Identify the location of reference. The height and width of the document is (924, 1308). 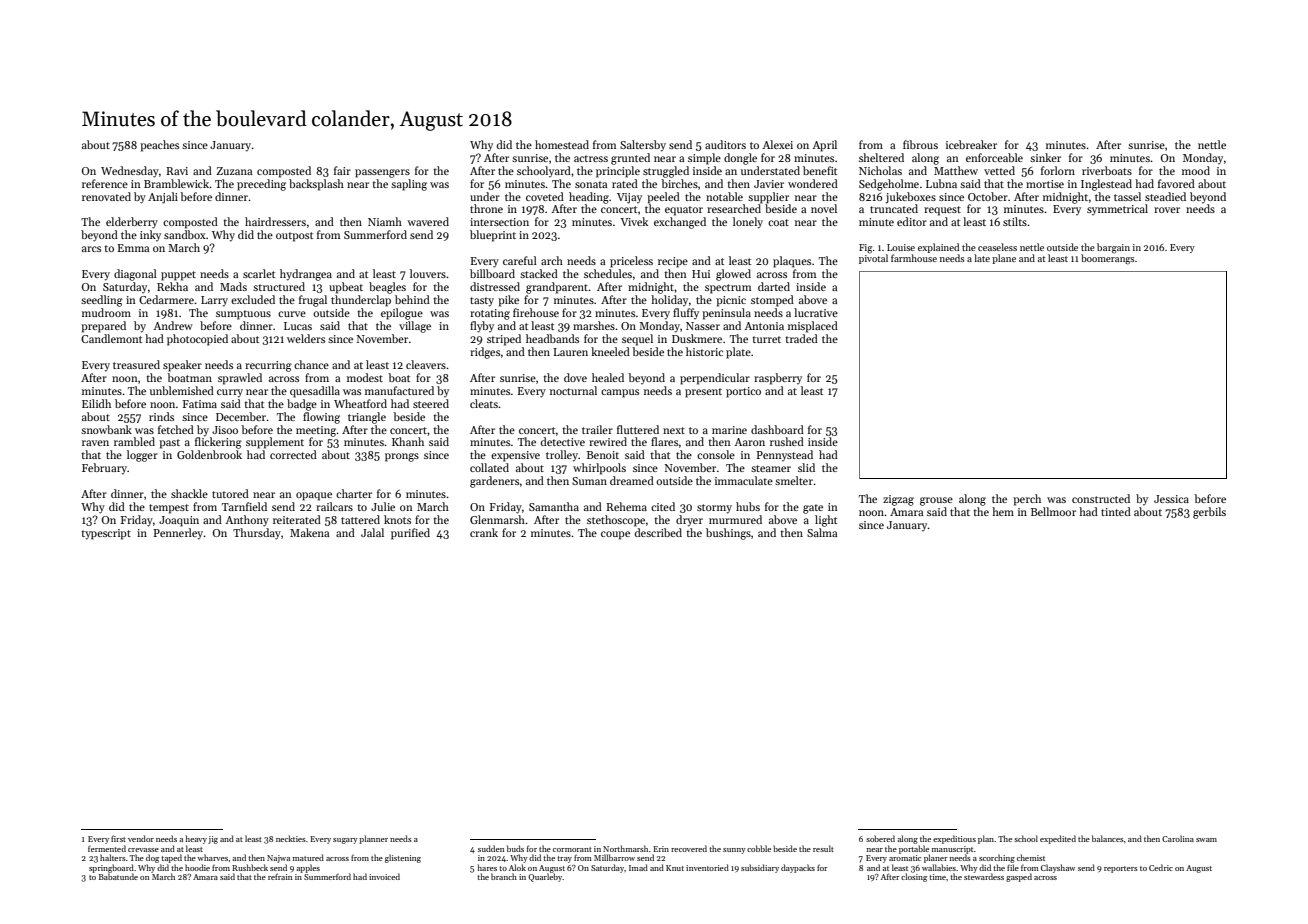
(105, 183).
